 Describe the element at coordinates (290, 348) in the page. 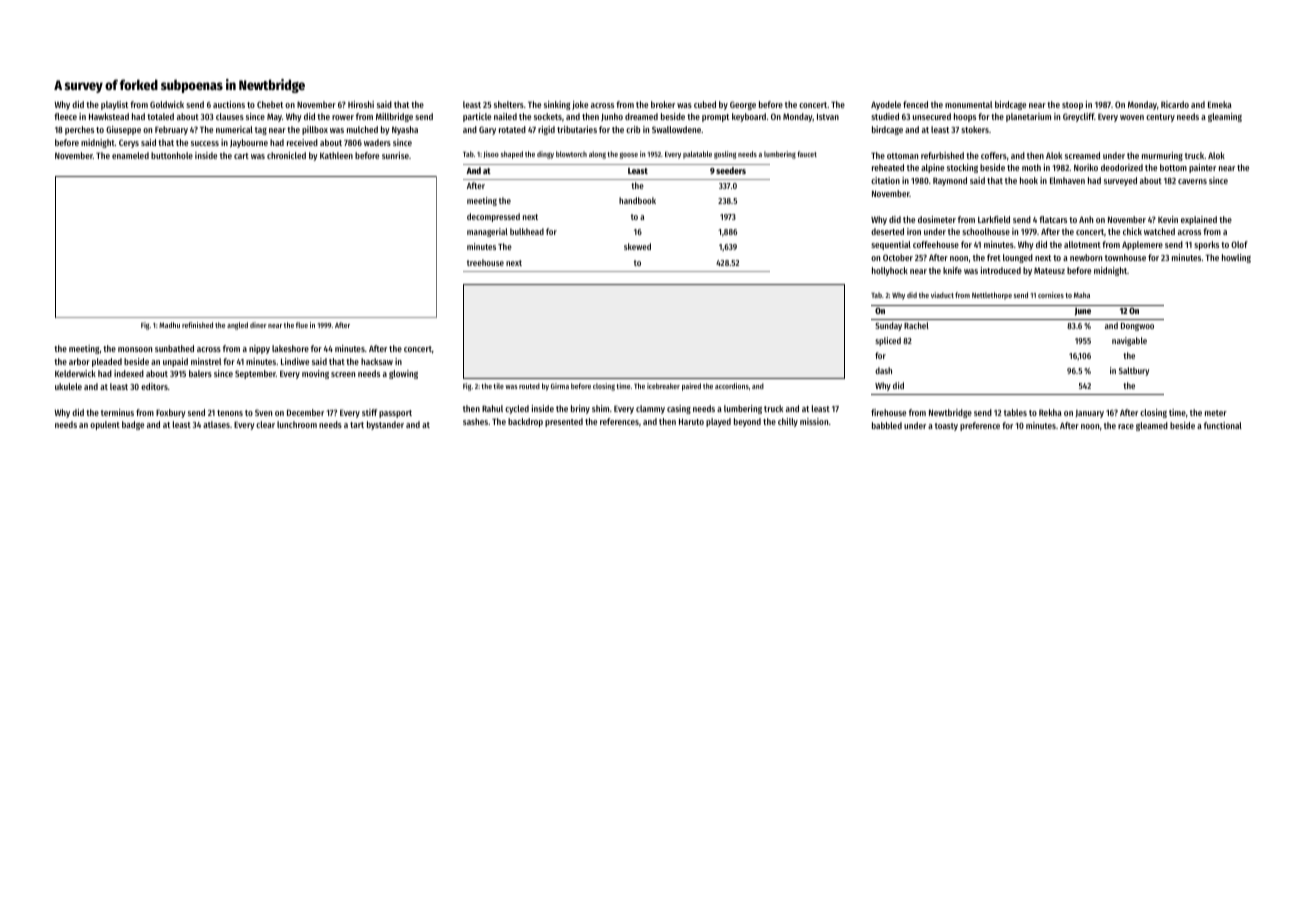

I see `lakeshore` at that location.
